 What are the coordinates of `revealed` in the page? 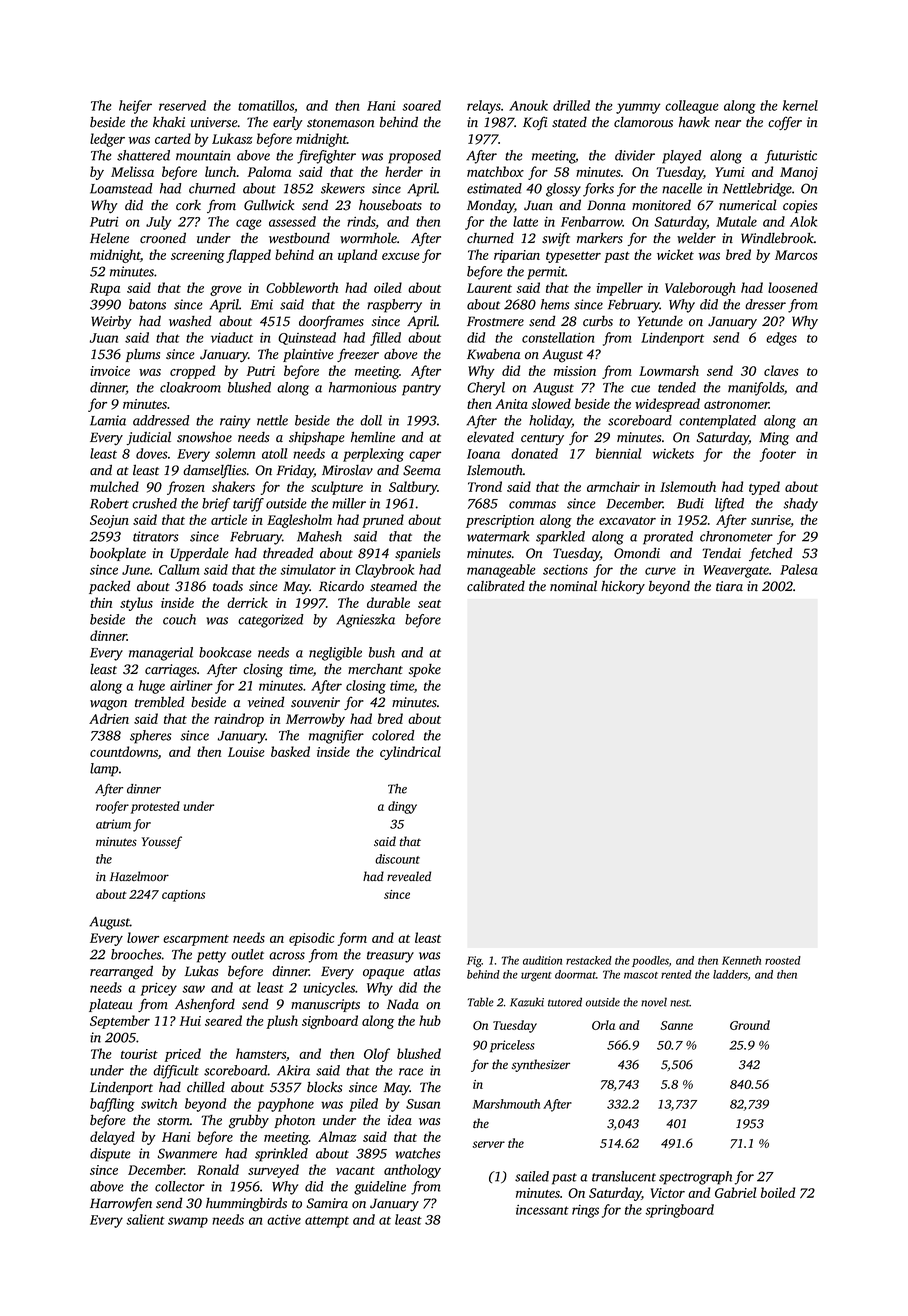 It's located at (409, 876).
